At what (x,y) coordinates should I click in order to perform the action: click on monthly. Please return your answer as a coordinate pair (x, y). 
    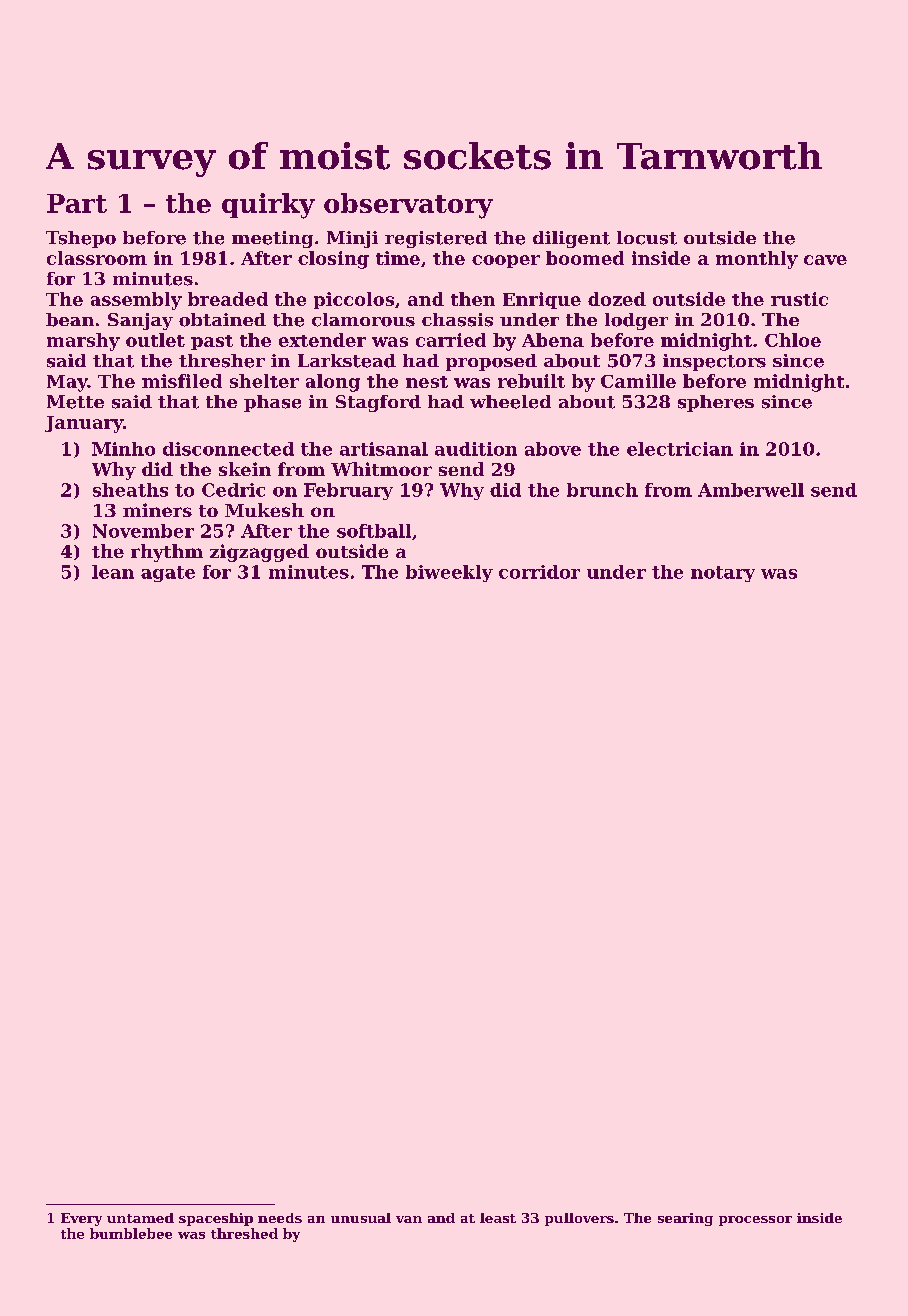
    Looking at the image, I should click on (757, 260).
